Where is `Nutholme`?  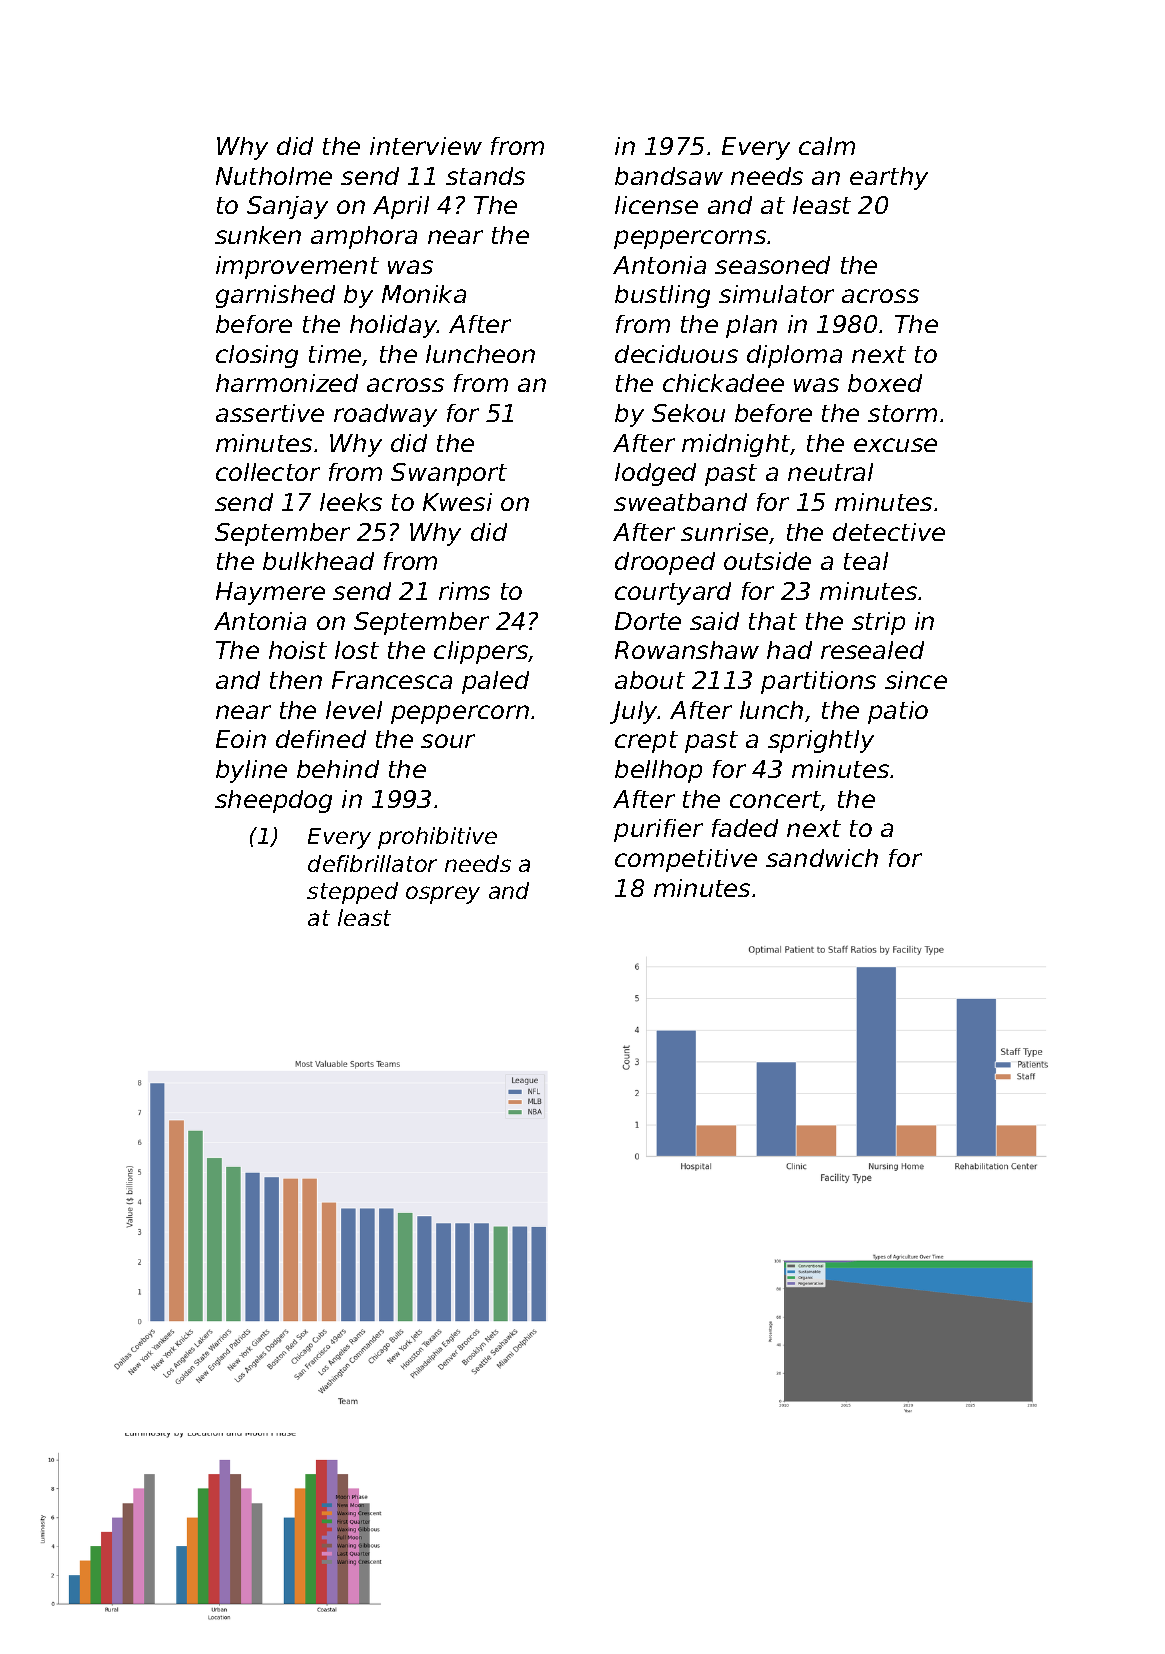
Nutholme is located at coordinates (274, 176).
